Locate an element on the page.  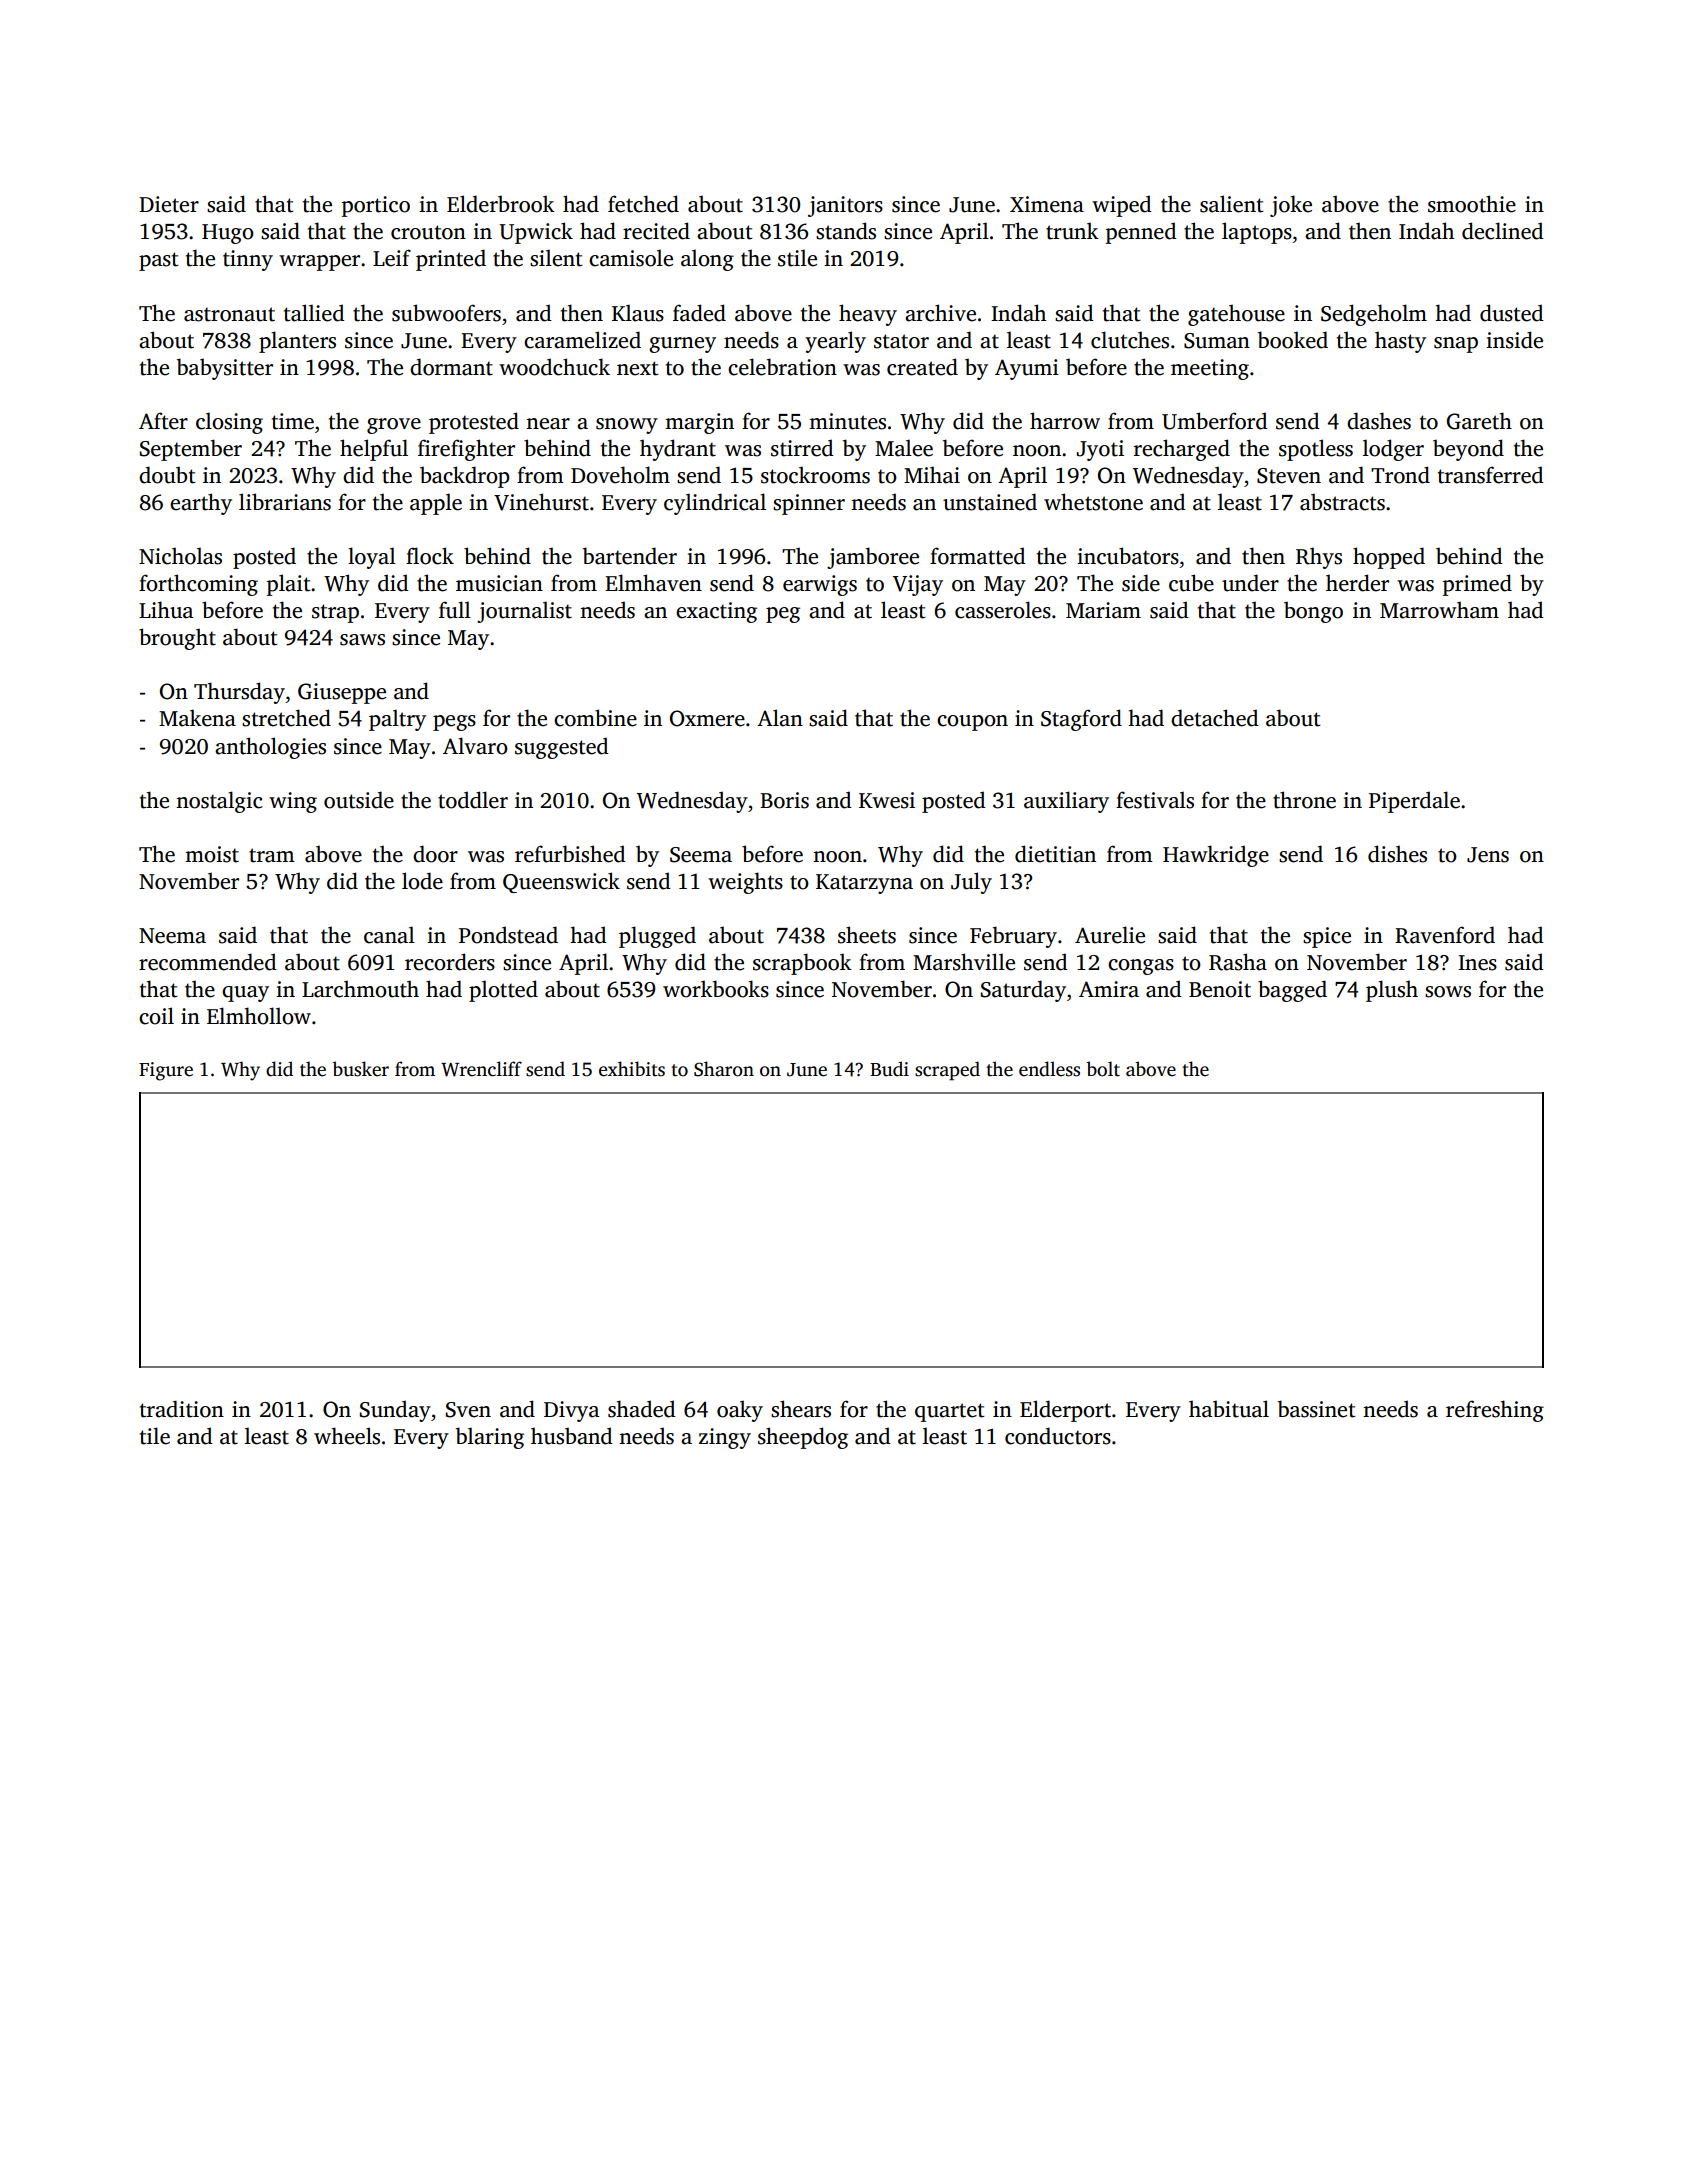
Sunday is located at coordinates (395, 1411).
